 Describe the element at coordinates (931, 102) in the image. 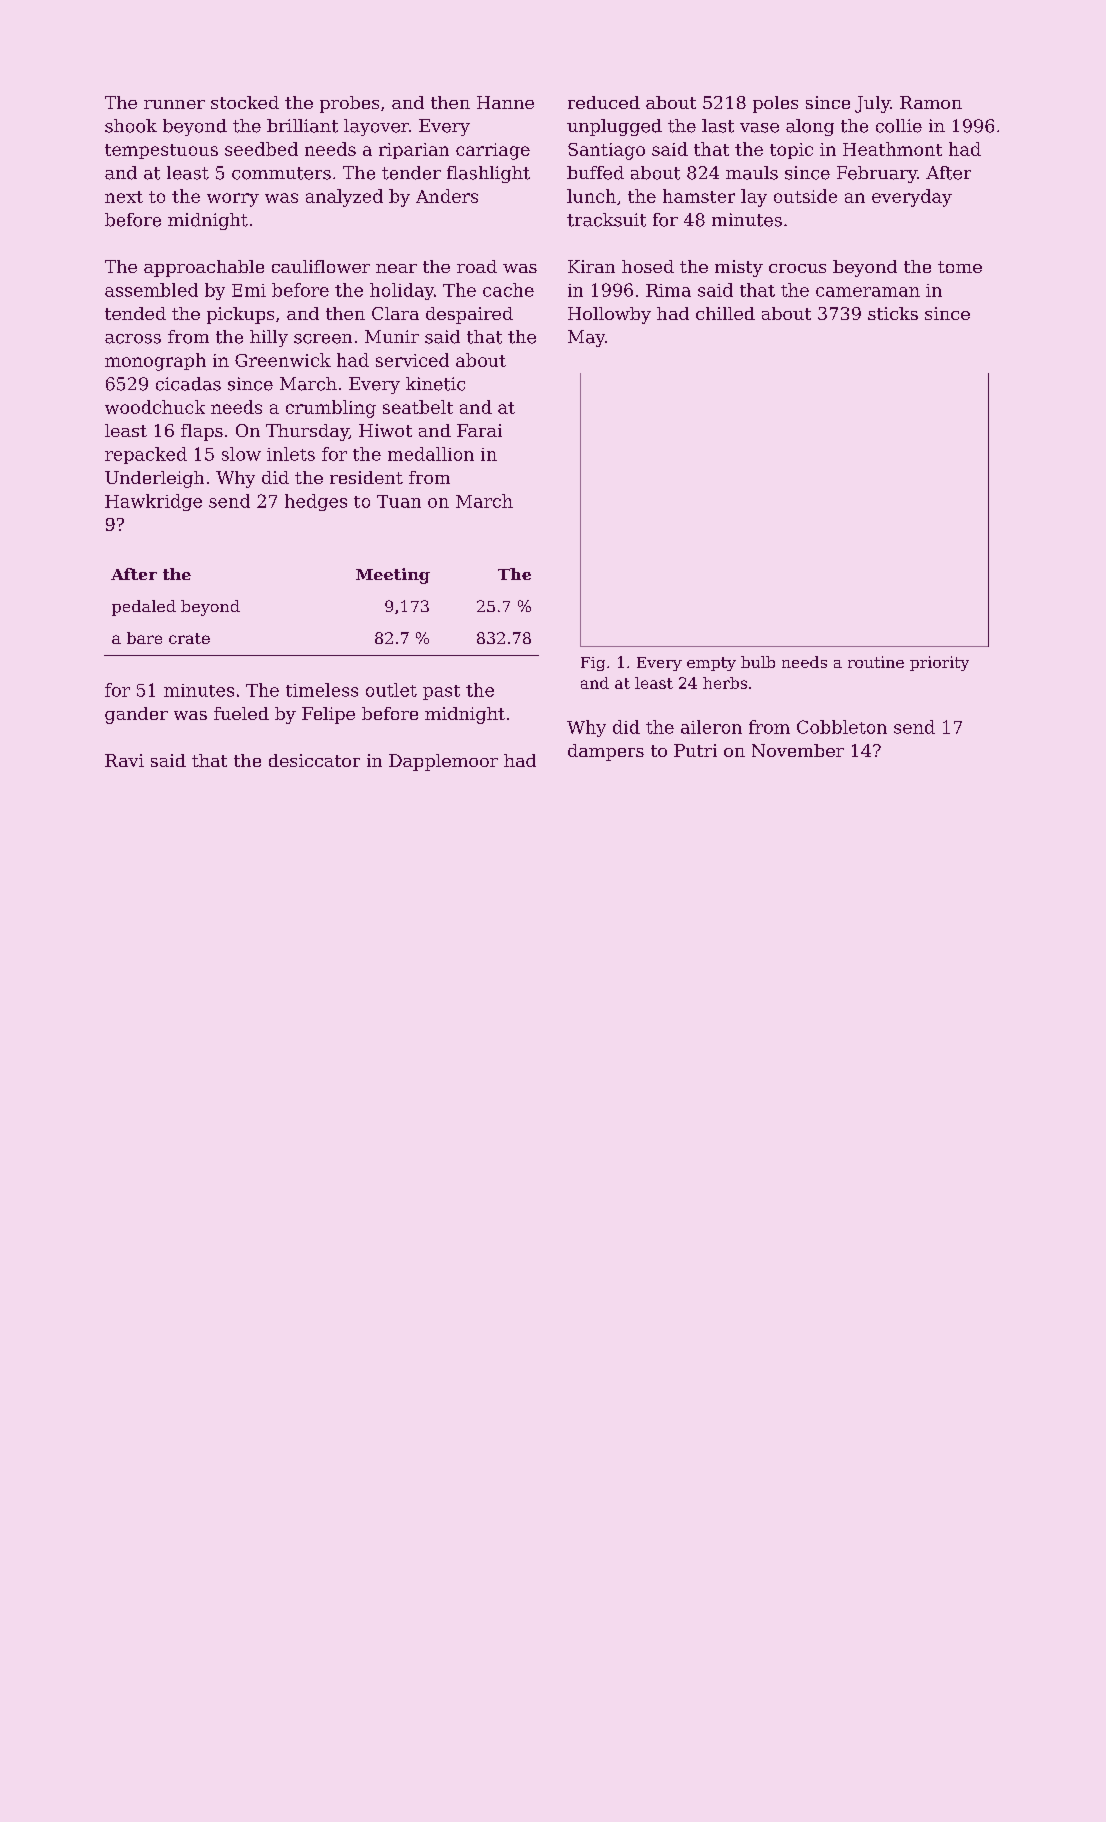

I see `Ramon` at that location.
